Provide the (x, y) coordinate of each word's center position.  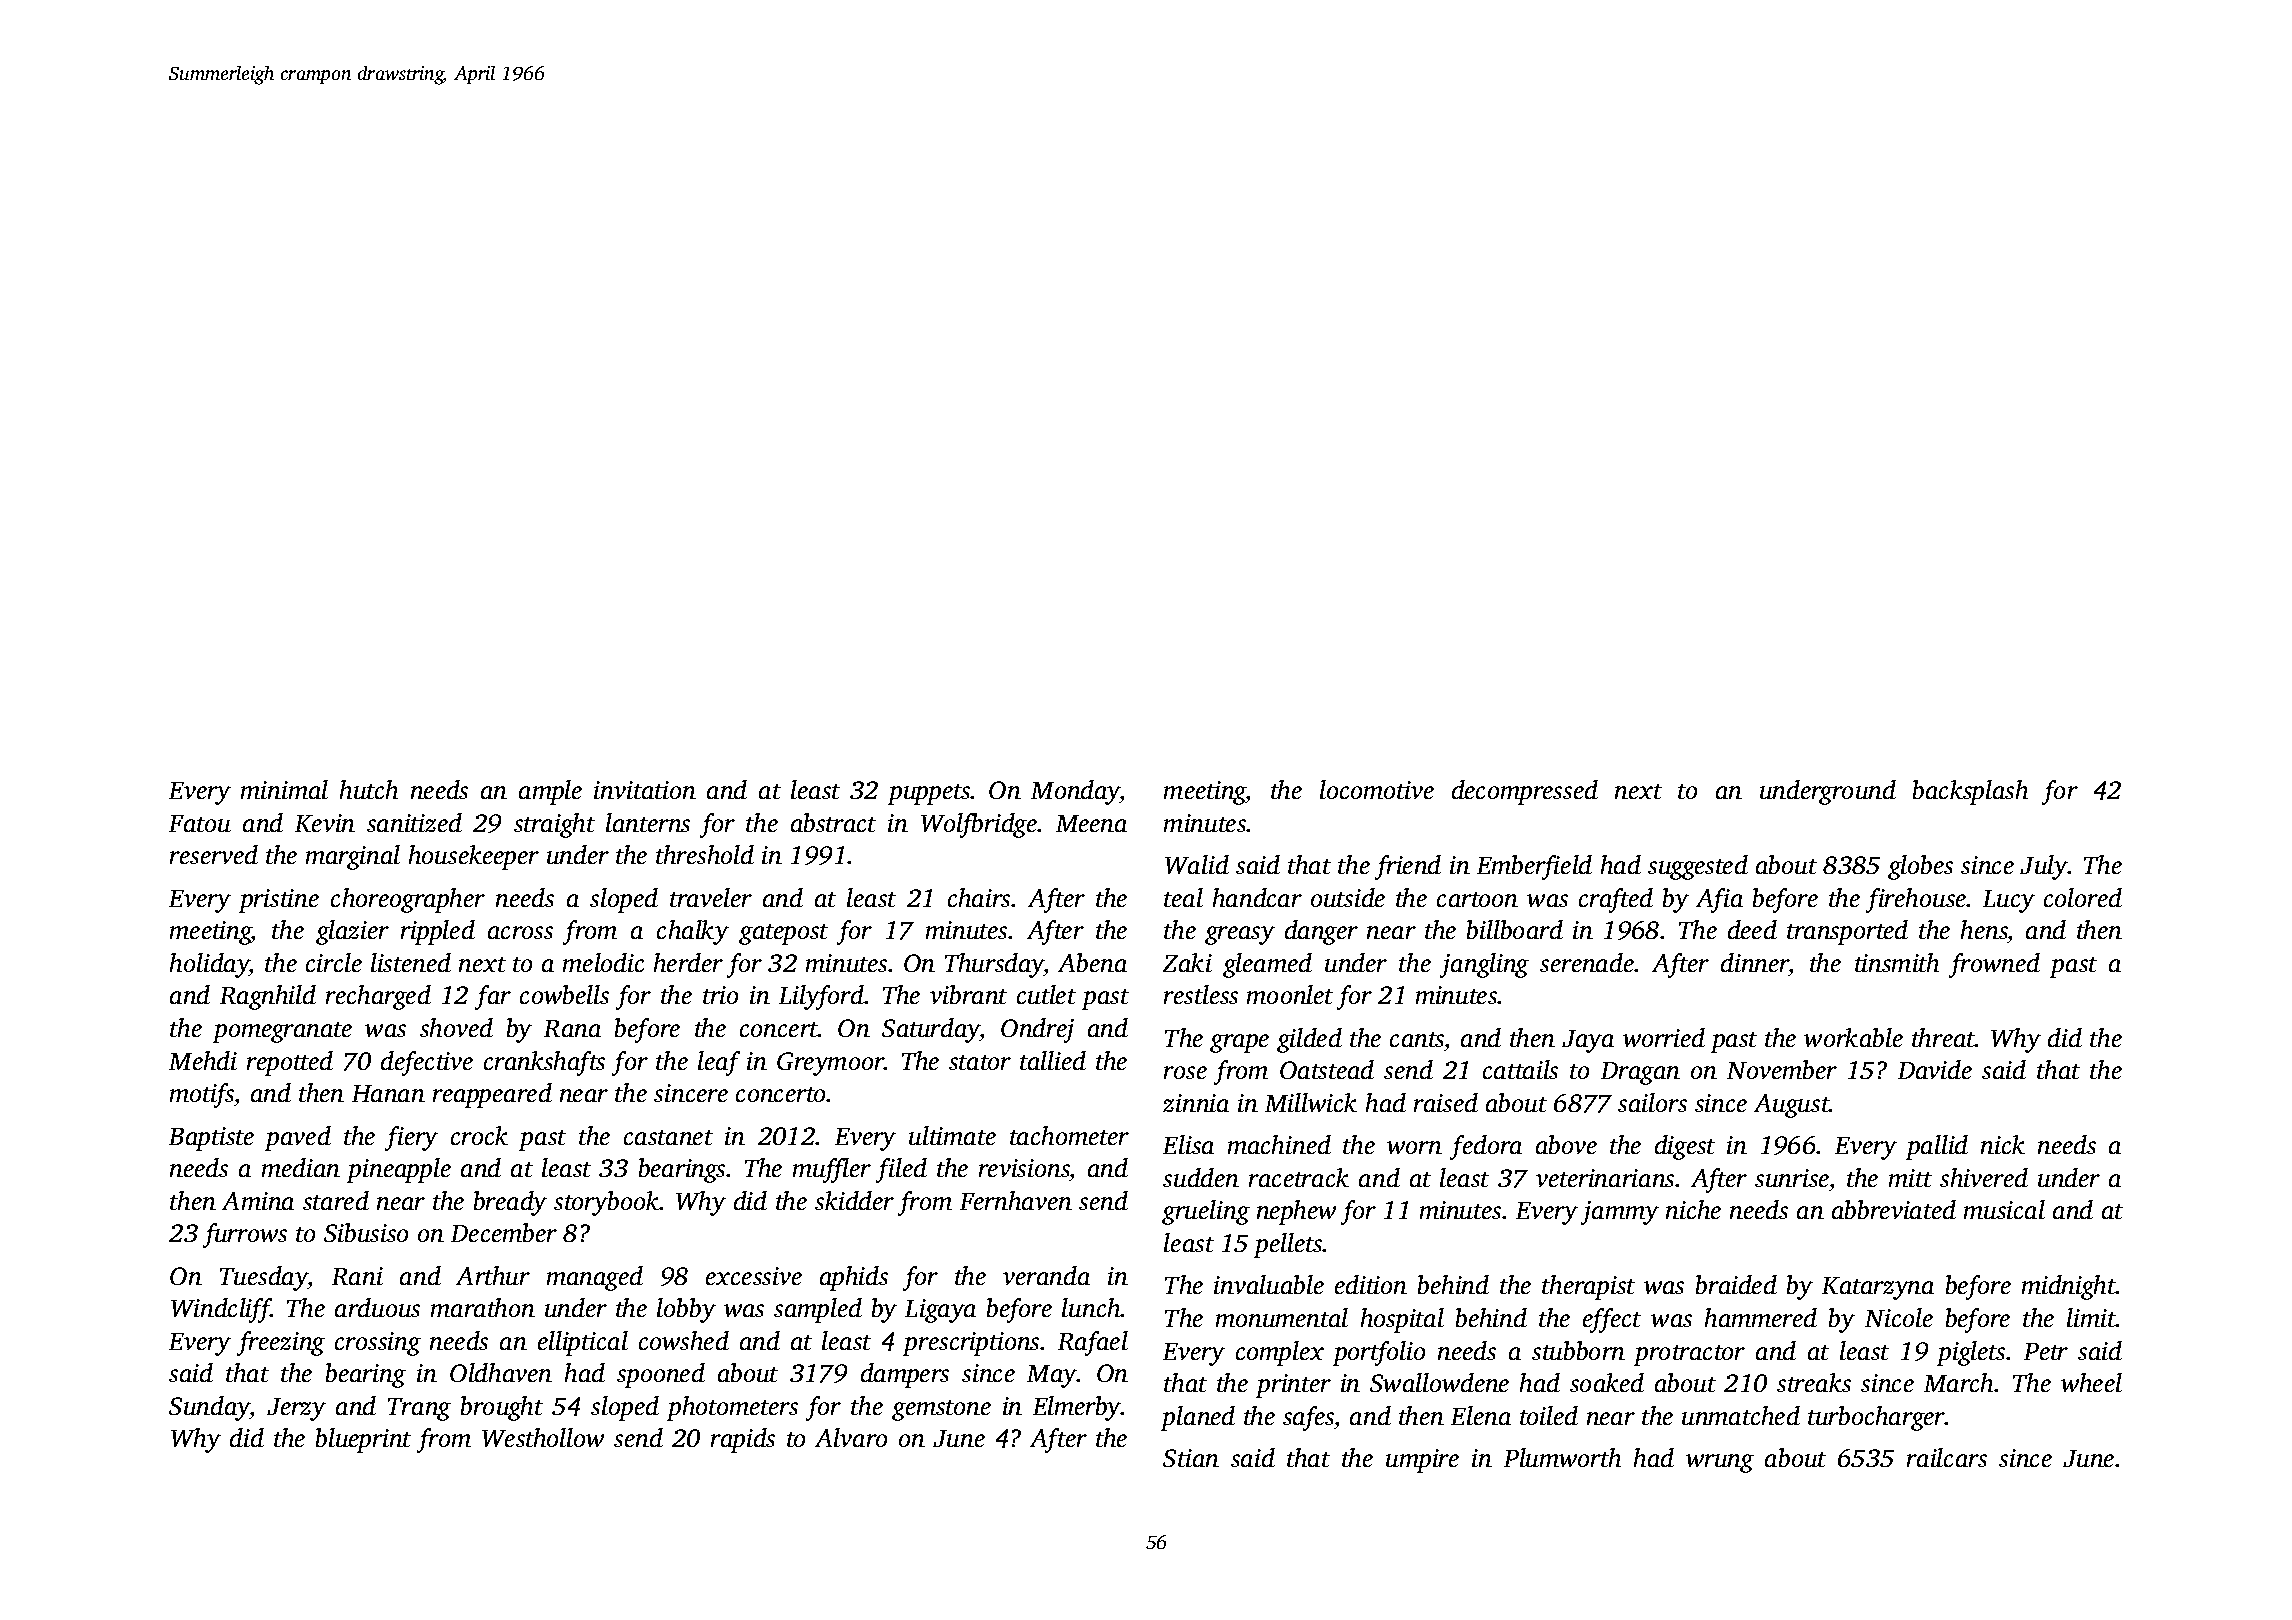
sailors (1652, 1102)
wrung (1720, 1463)
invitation (645, 790)
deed (1752, 929)
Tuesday (264, 1278)
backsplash (1970, 792)
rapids (743, 1440)
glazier (352, 932)
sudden (1201, 1177)
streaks (1814, 1382)
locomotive (1377, 789)
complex (1280, 1353)
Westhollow (543, 1437)
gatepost (783, 934)
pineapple (399, 1170)
